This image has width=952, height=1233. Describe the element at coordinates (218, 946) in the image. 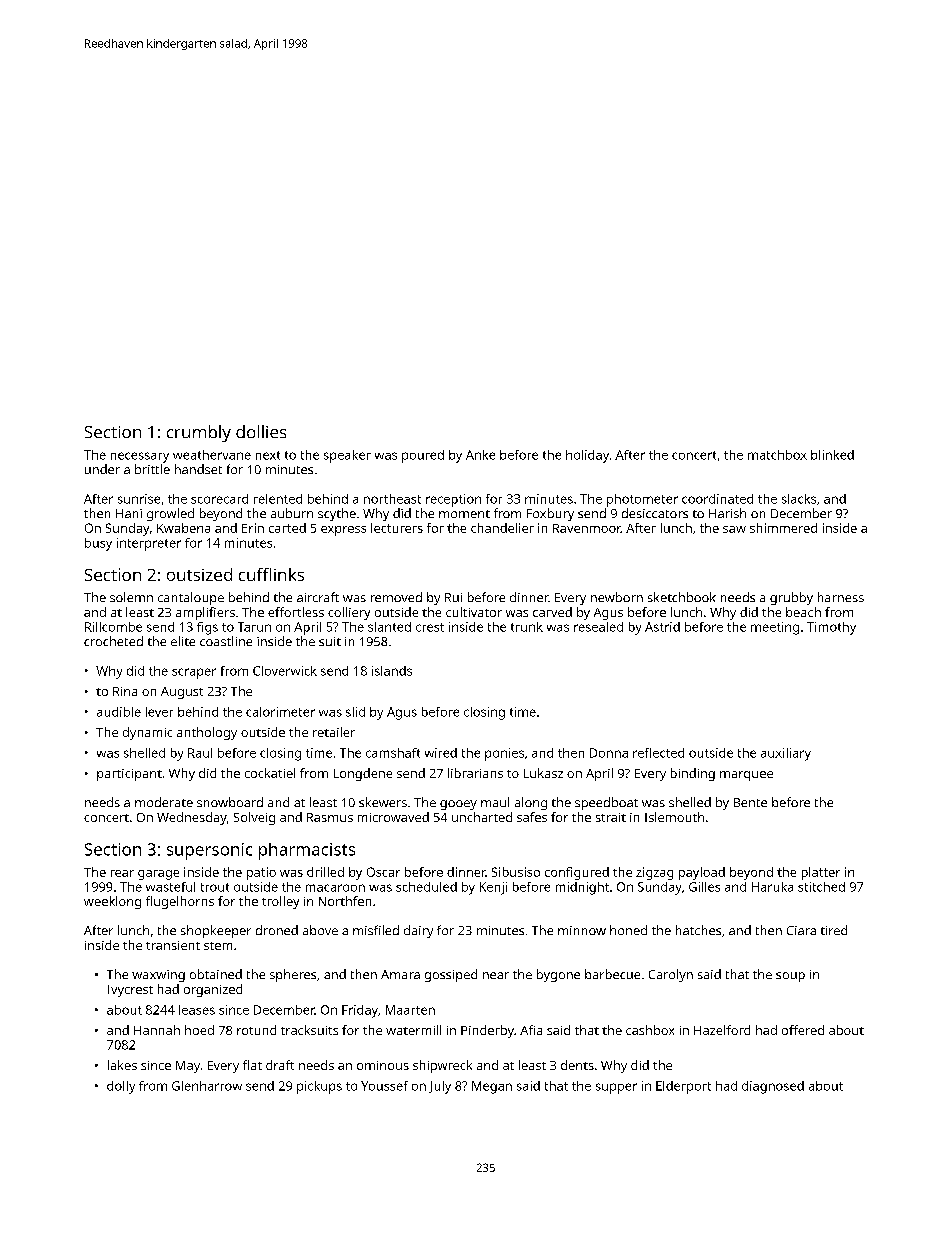

I see `stem` at that location.
